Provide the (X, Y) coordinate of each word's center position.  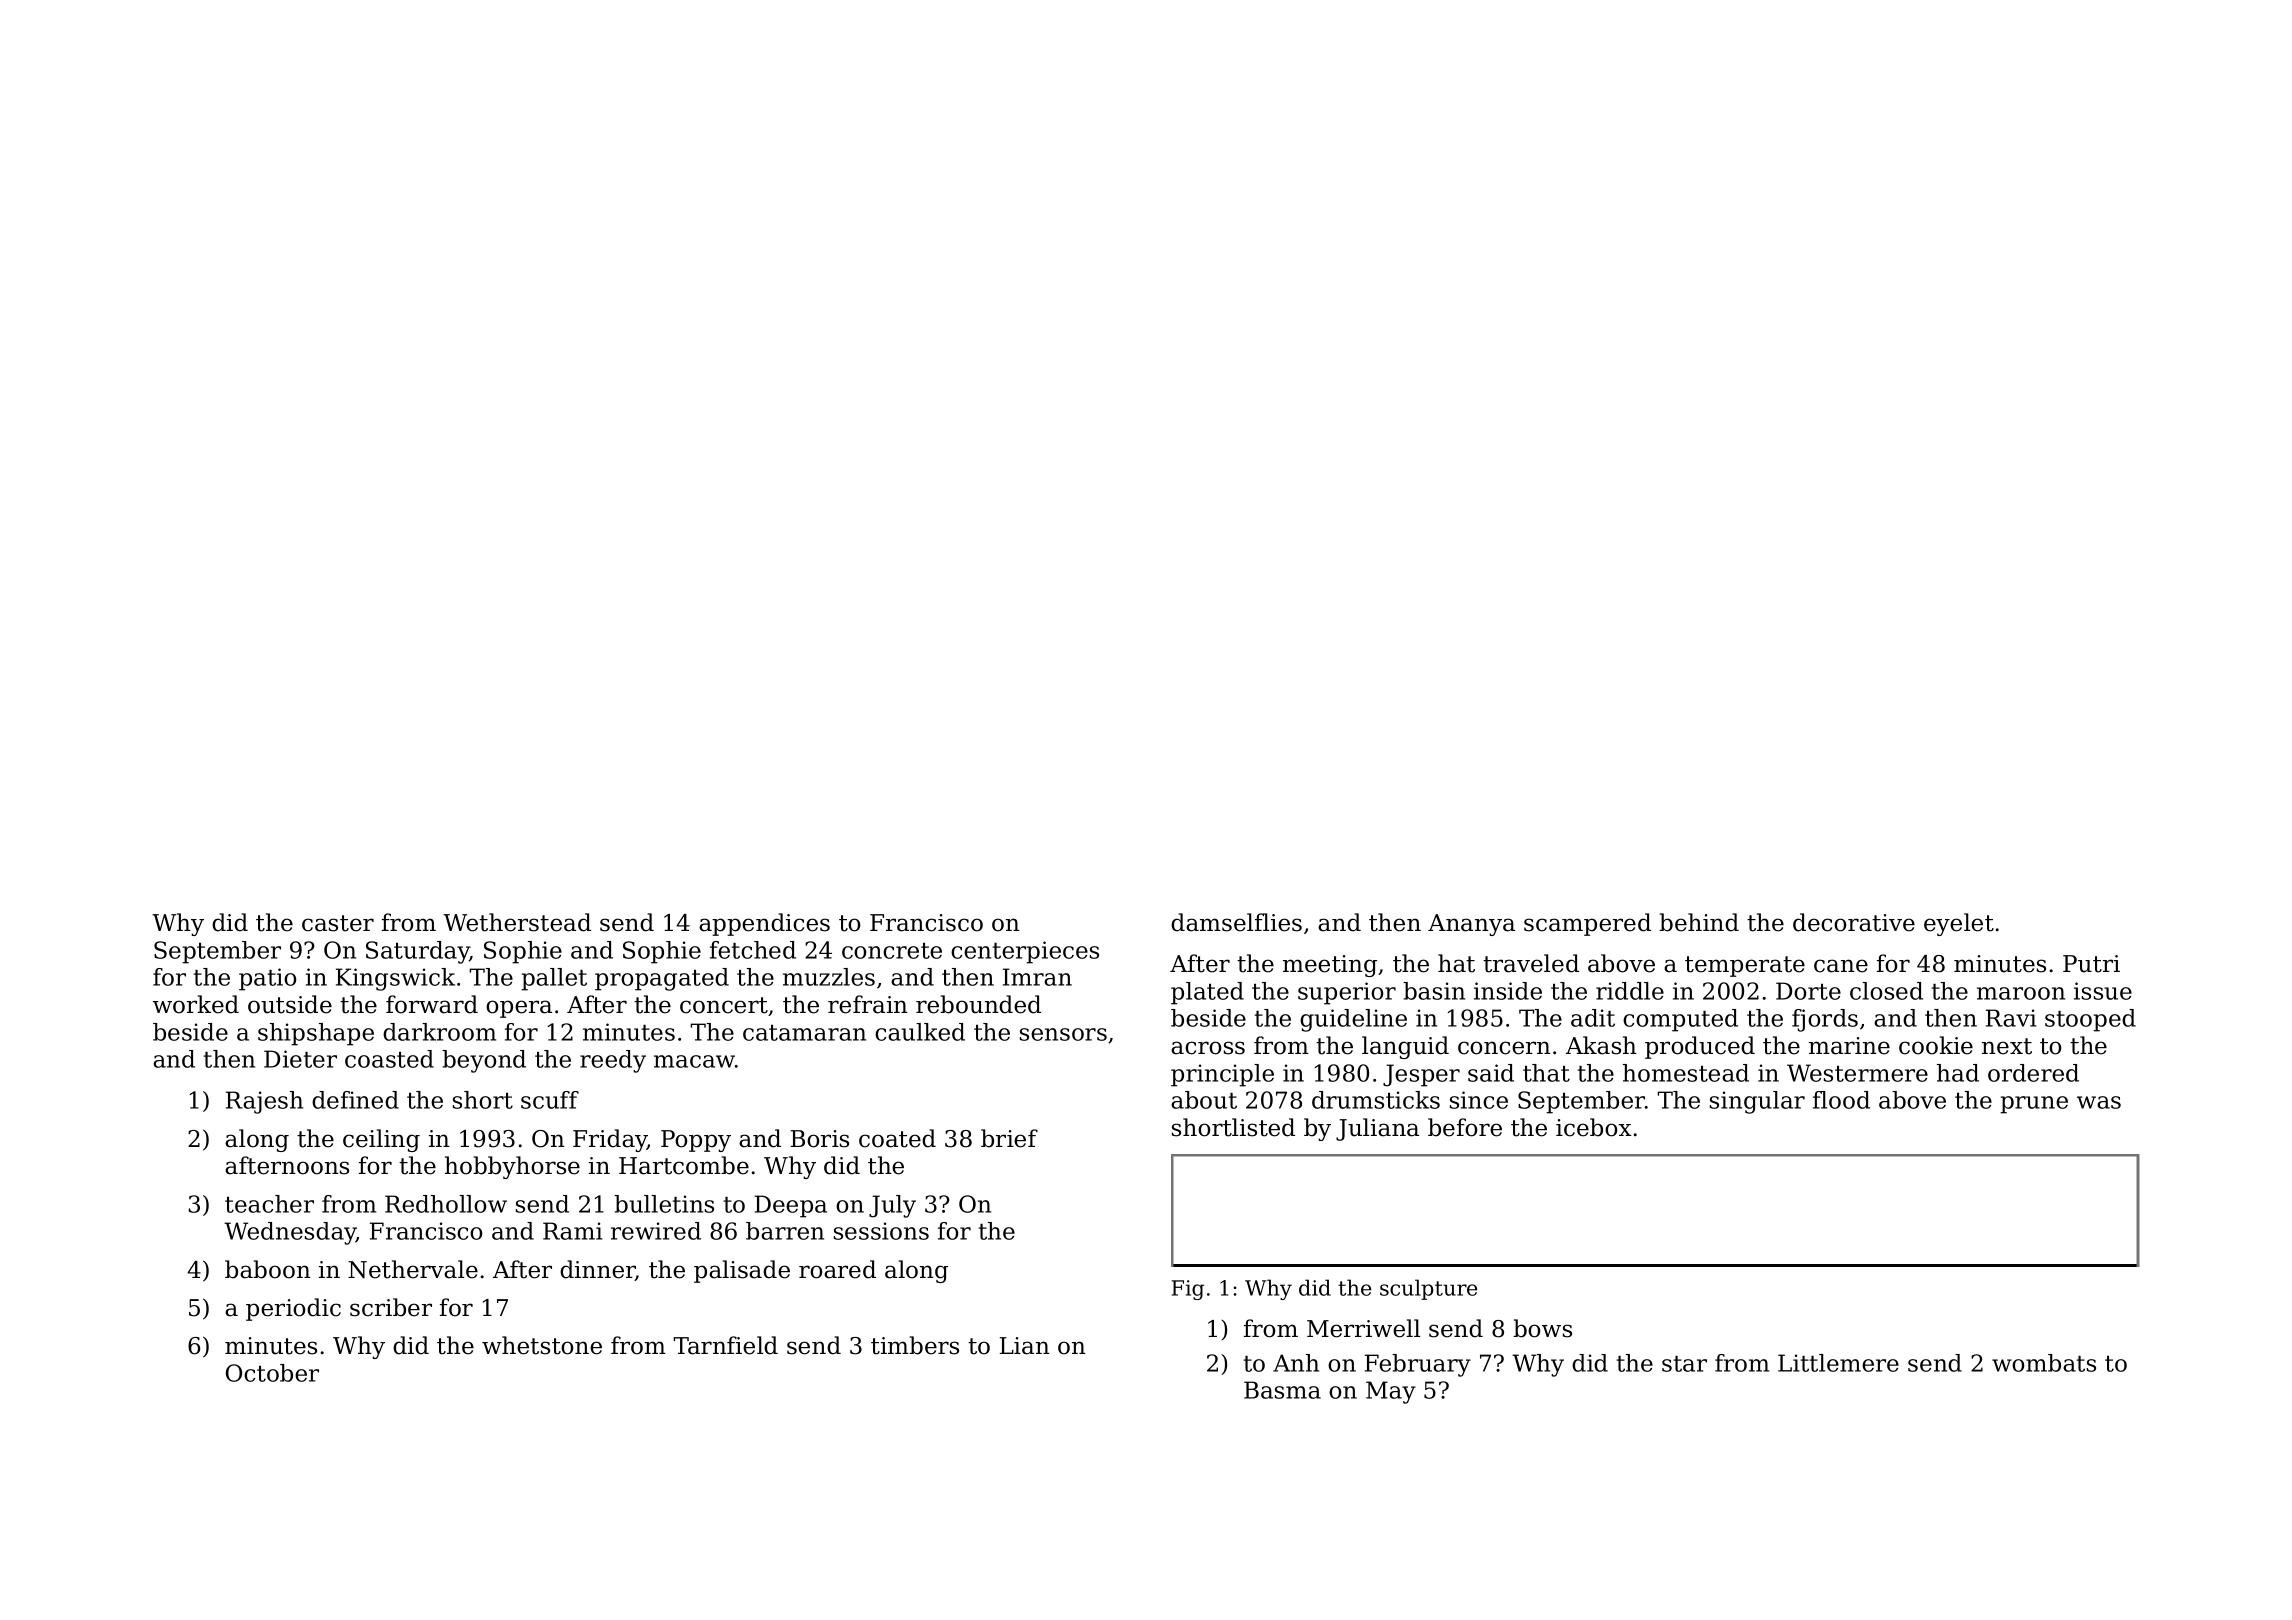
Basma (1282, 1390)
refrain (868, 1004)
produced (1700, 1047)
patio (267, 979)
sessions (881, 1231)
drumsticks (1376, 1100)
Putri (2091, 964)
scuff (550, 1100)
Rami (573, 1231)
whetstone (542, 1345)
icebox (1594, 1127)
